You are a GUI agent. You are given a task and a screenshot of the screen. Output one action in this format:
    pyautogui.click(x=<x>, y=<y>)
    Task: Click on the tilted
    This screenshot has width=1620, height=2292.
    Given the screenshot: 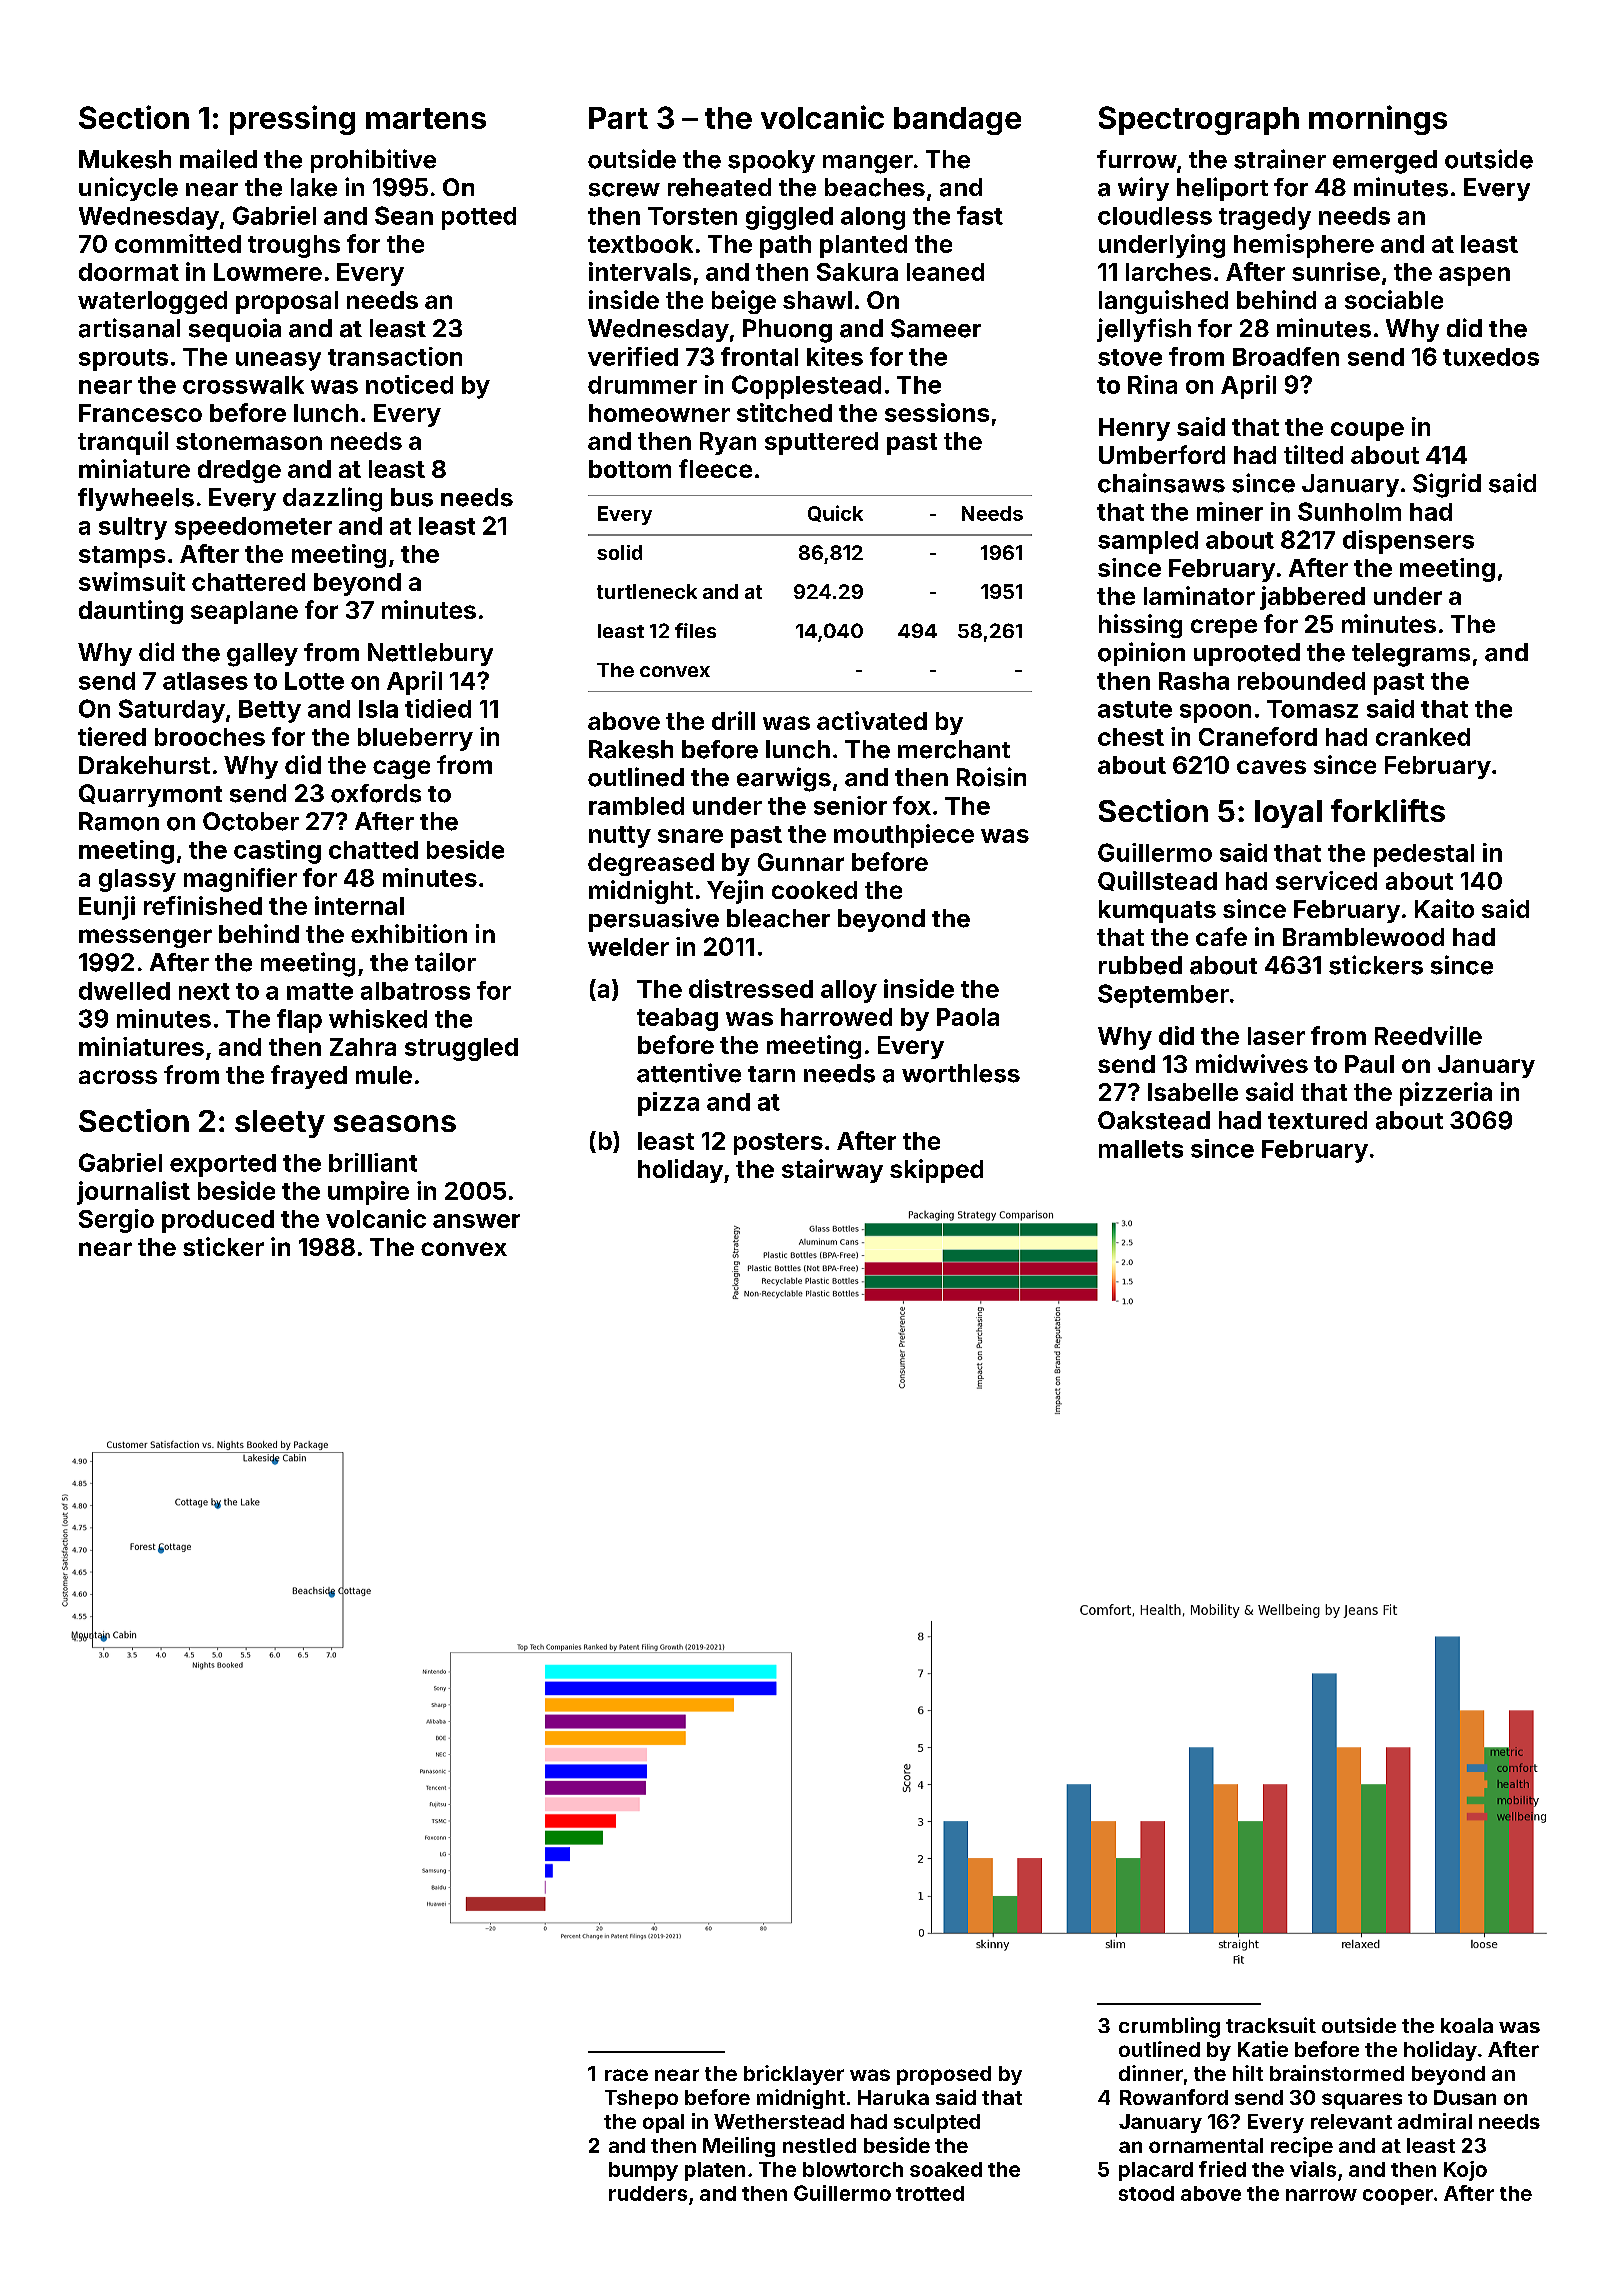 What is the action you would take?
    pyautogui.click(x=1313, y=454)
